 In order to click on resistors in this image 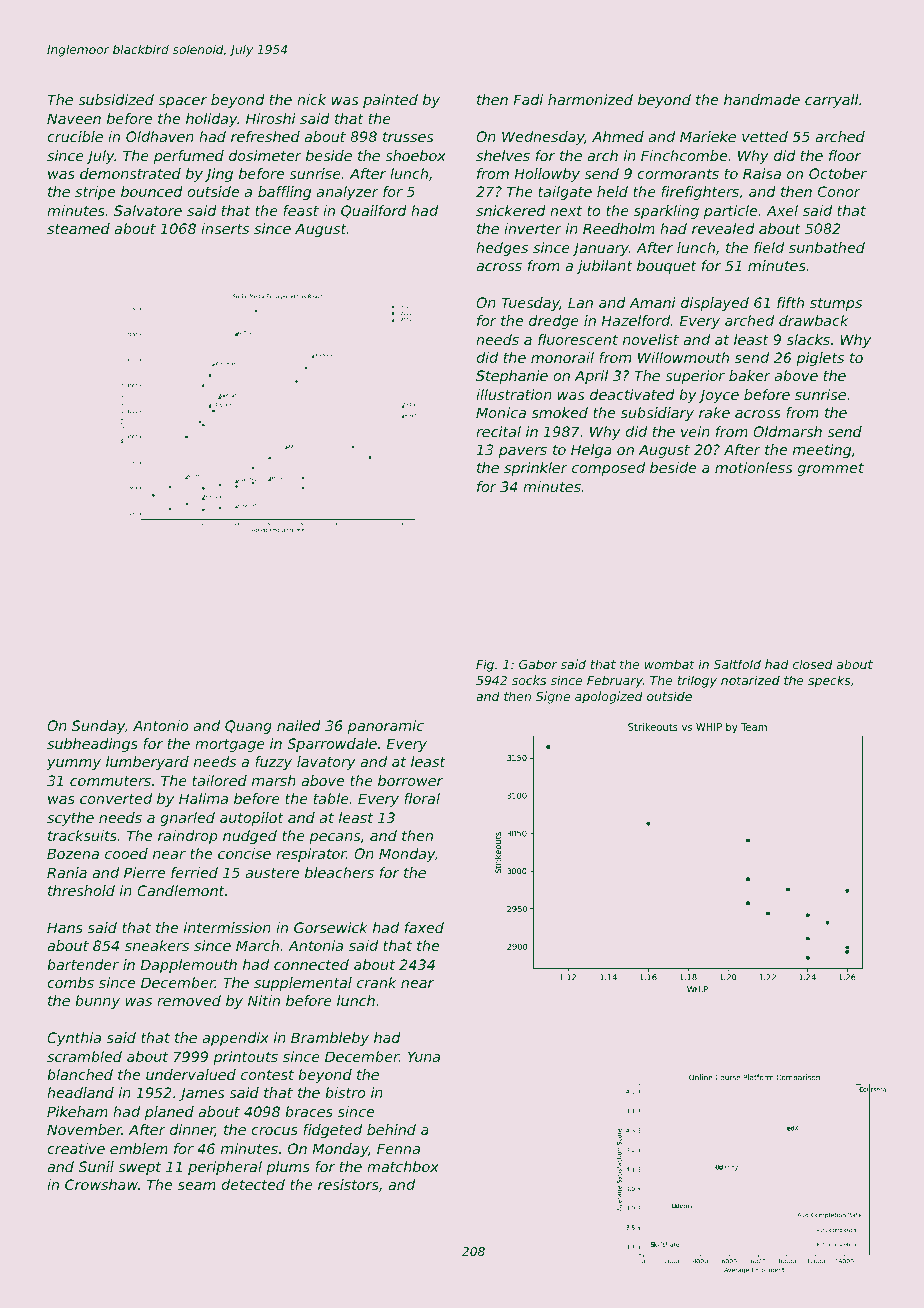, I will do `click(348, 1184)`.
